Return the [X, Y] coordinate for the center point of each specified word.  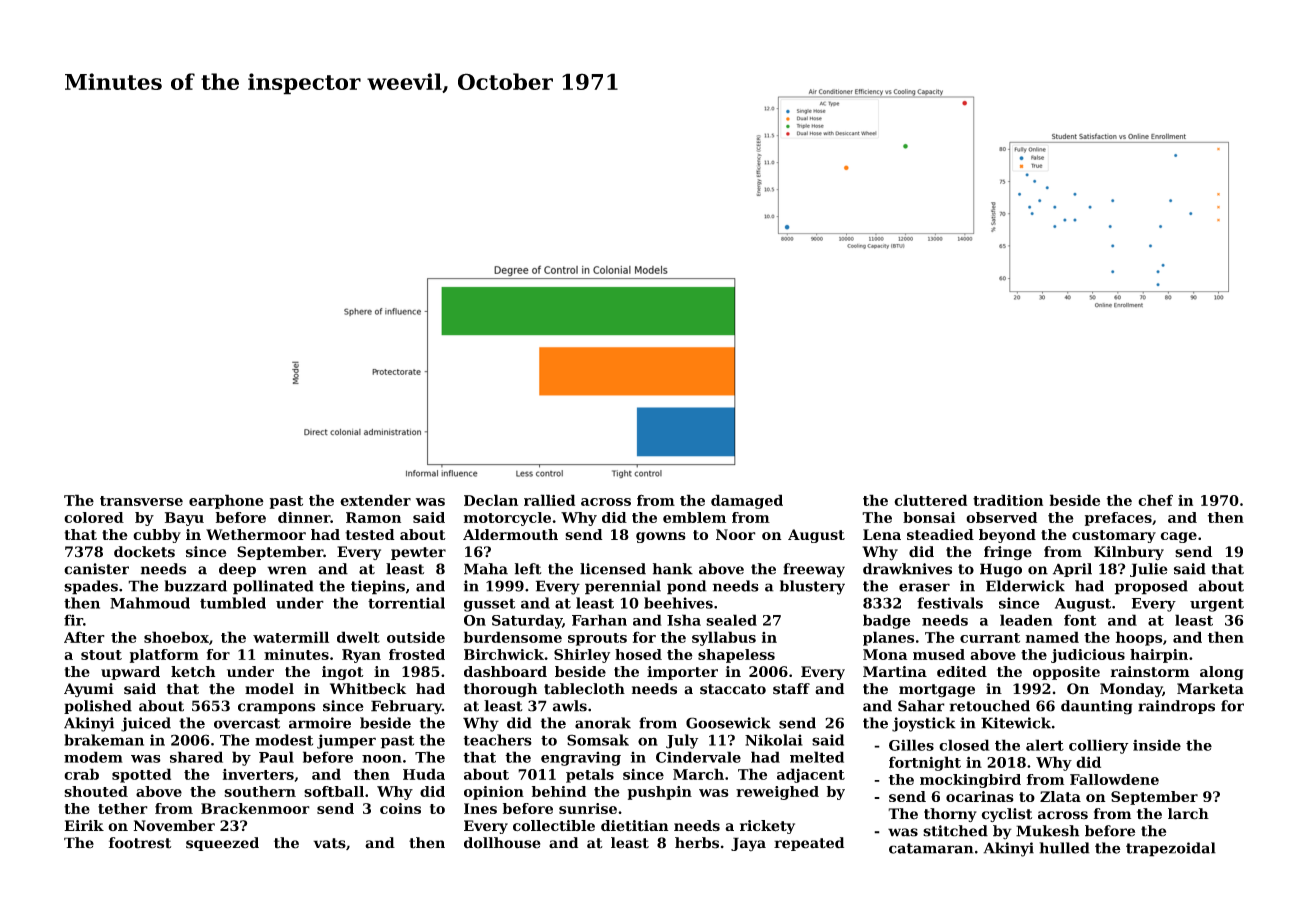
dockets [144, 552]
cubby [157, 536]
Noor [736, 534]
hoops [1139, 638]
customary [1114, 536]
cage [1178, 537]
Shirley [582, 656]
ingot [343, 673]
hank [673, 569]
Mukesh [1047, 831]
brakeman [104, 740]
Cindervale [698, 757]
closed [964, 745]
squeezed [222, 844]
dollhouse [502, 843]
